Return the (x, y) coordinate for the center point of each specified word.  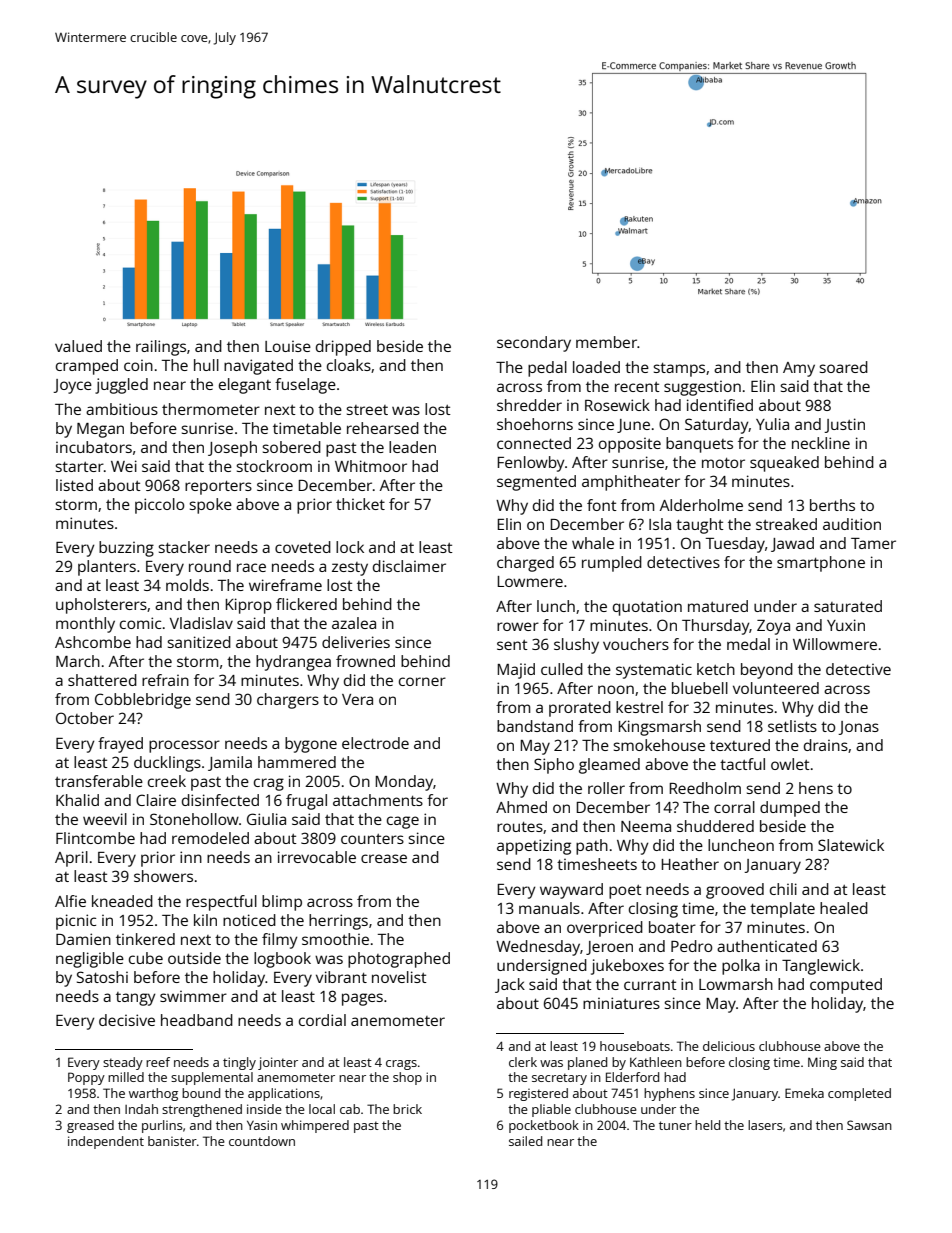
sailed (525, 1141)
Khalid (77, 800)
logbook (282, 960)
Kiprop (248, 606)
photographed (399, 960)
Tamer (873, 543)
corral (734, 807)
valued (78, 346)
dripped (343, 348)
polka (741, 967)
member (606, 342)
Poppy (86, 1078)
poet (625, 892)
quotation (647, 608)
